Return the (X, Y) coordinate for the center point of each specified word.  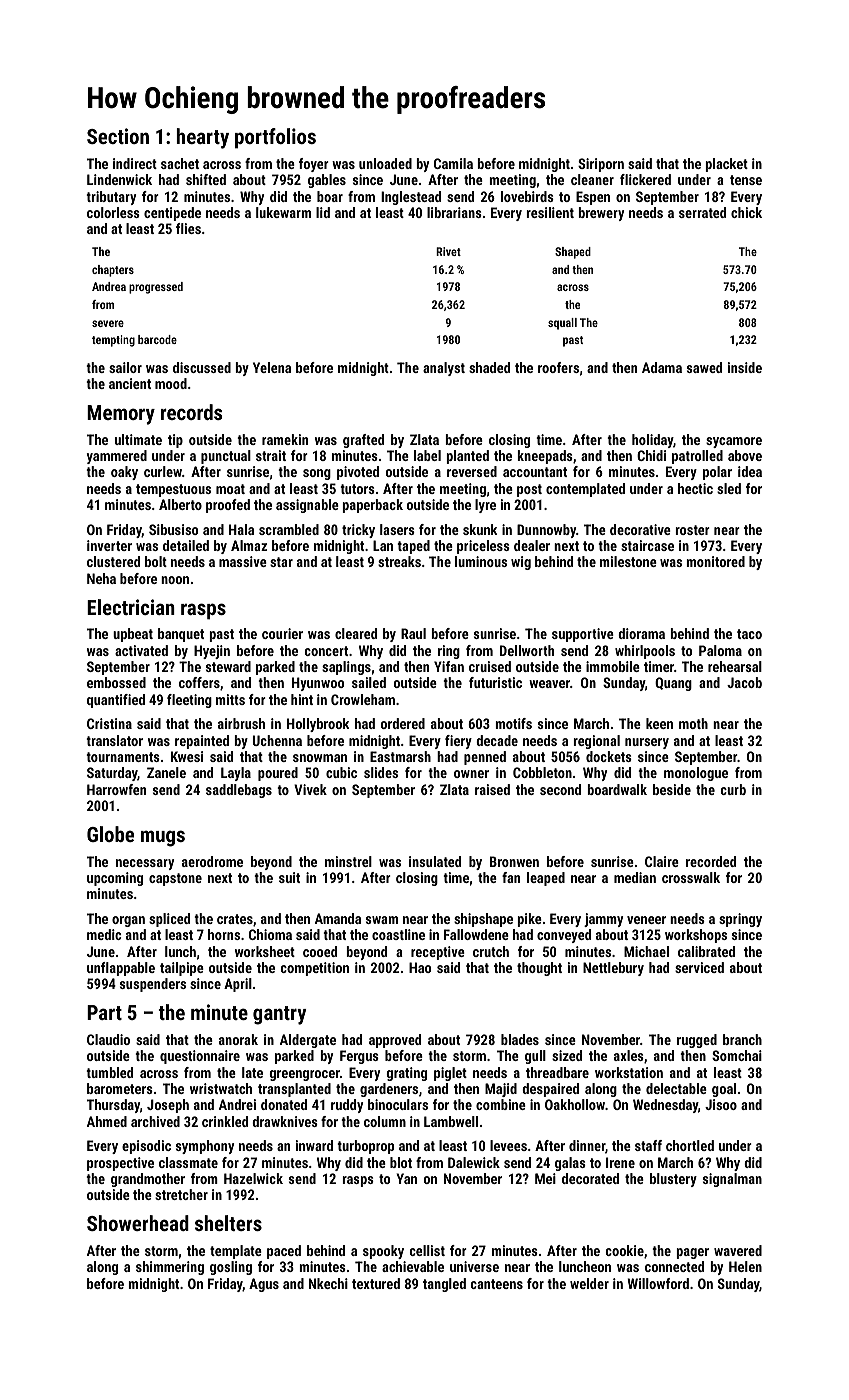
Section (118, 136)
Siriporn (601, 165)
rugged (697, 1041)
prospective (120, 1164)
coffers (199, 682)
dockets (609, 756)
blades (520, 1039)
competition (315, 969)
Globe (110, 834)
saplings (346, 668)
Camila (453, 163)
